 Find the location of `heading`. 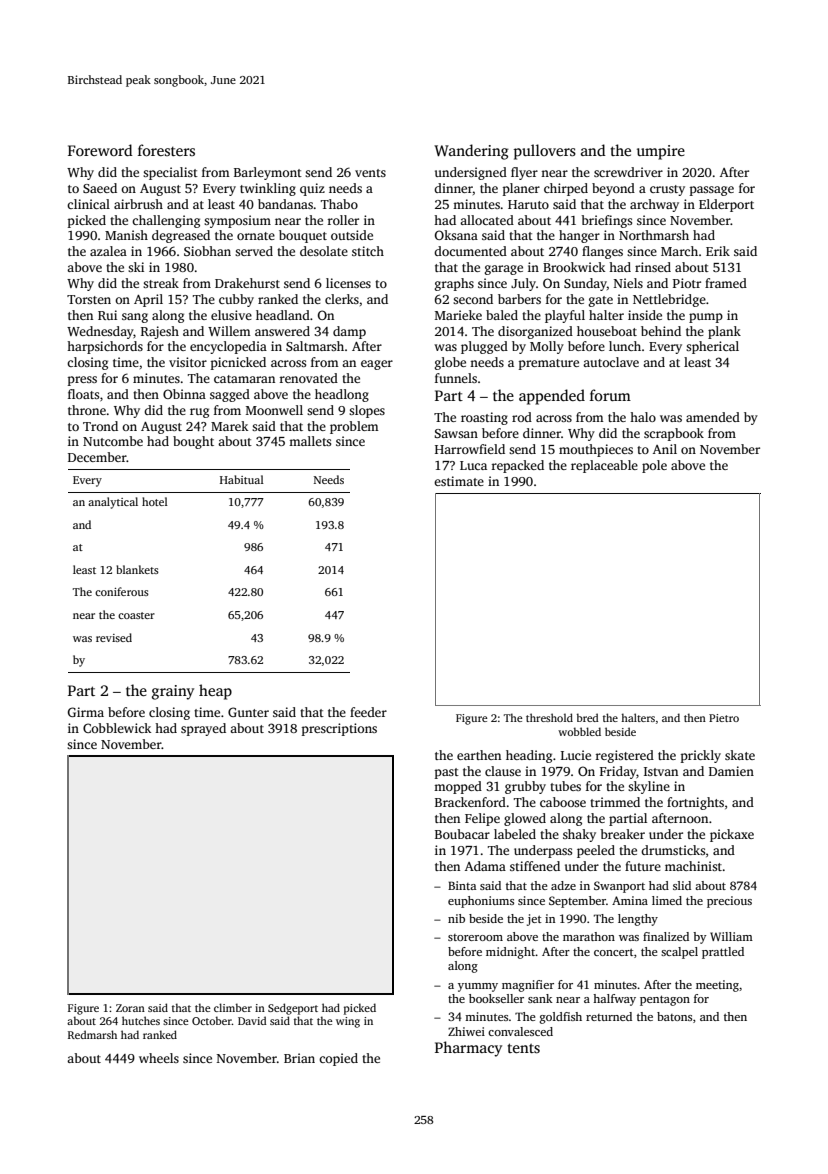

heading is located at coordinates (529, 756).
